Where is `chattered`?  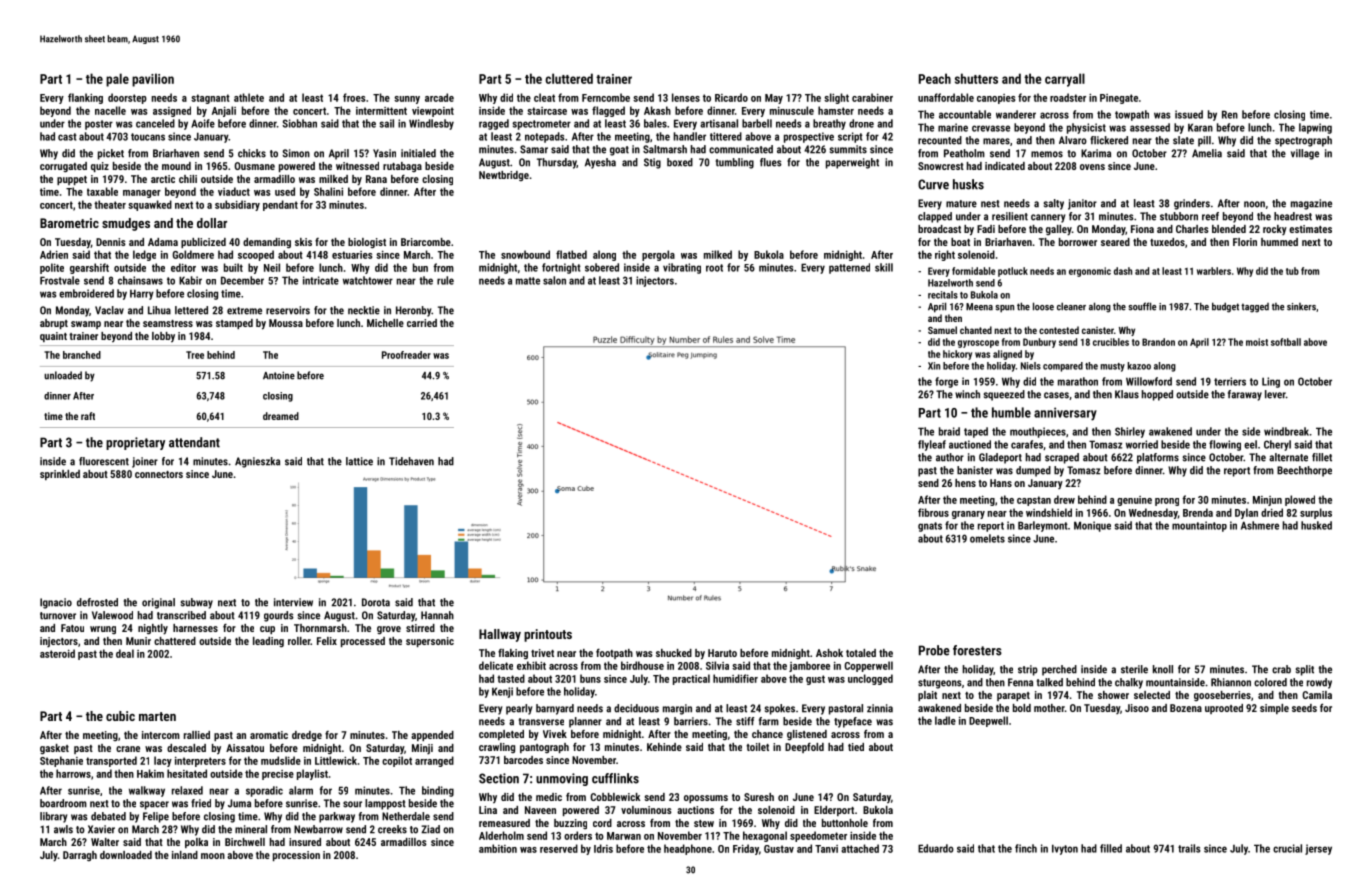 chattered is located at coordinates (175, 641).
